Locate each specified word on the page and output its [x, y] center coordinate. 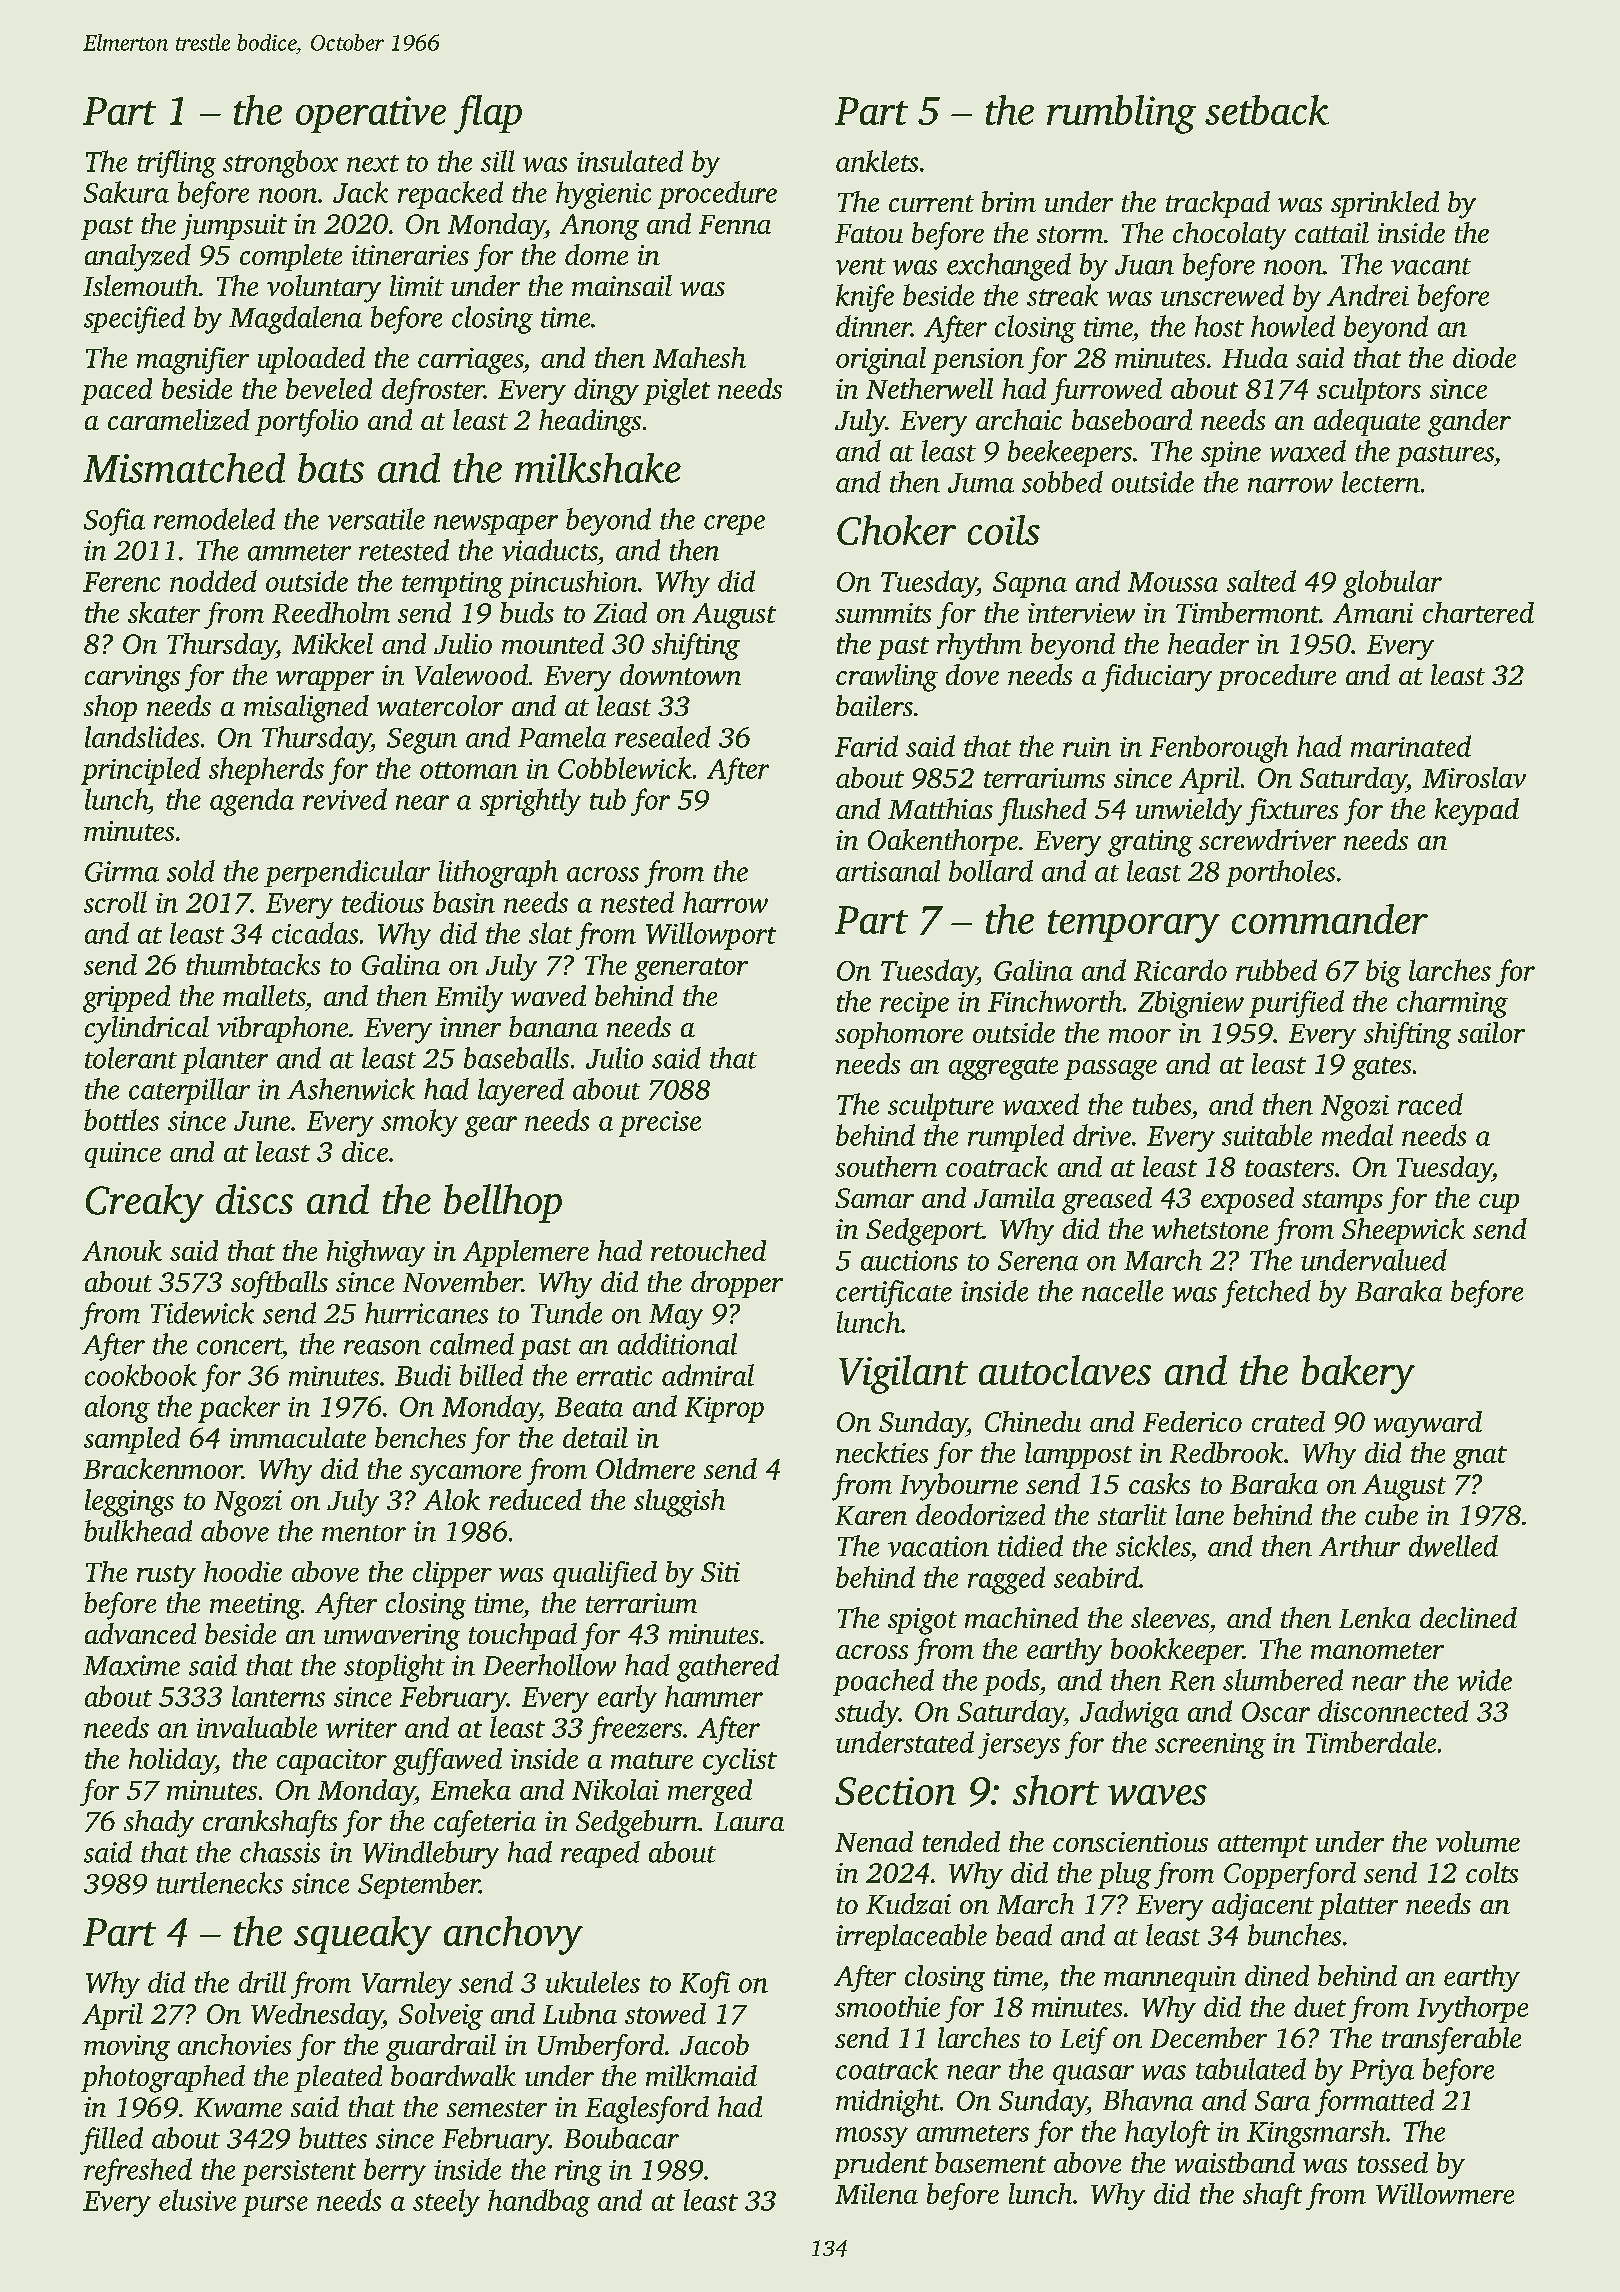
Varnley [407, 1985]
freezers [635, 1730]
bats [331, 468]
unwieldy [1189, 812]
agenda [252, 802]
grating [1150, 843]
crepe [734, 525]
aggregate [1003, 1068]
